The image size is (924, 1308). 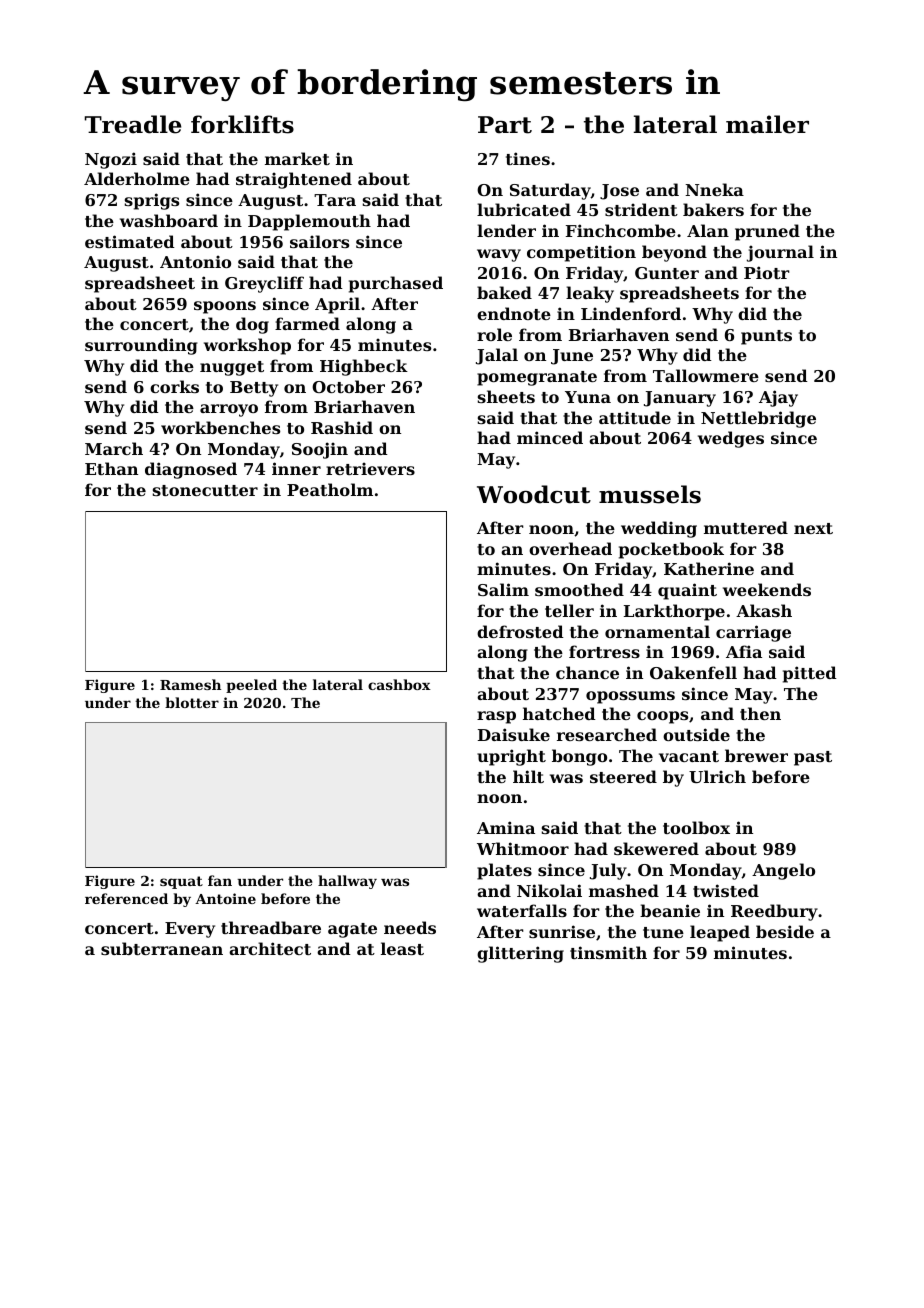 What do you see at coordinates (505, 125) in the page?
I see `Part` at bounding box center [505, 125].
